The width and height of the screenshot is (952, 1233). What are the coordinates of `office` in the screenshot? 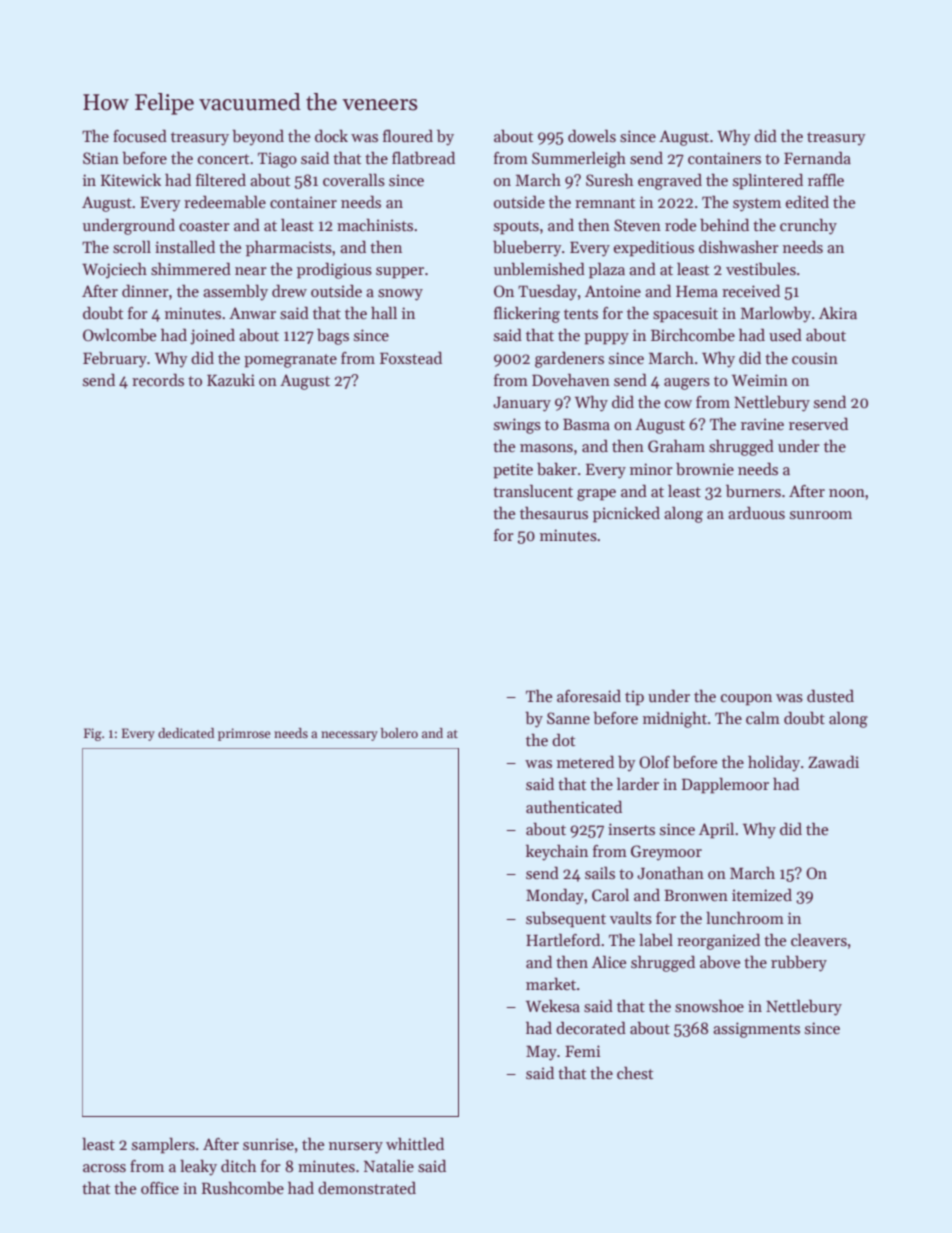 It's located at (160, 1188).
